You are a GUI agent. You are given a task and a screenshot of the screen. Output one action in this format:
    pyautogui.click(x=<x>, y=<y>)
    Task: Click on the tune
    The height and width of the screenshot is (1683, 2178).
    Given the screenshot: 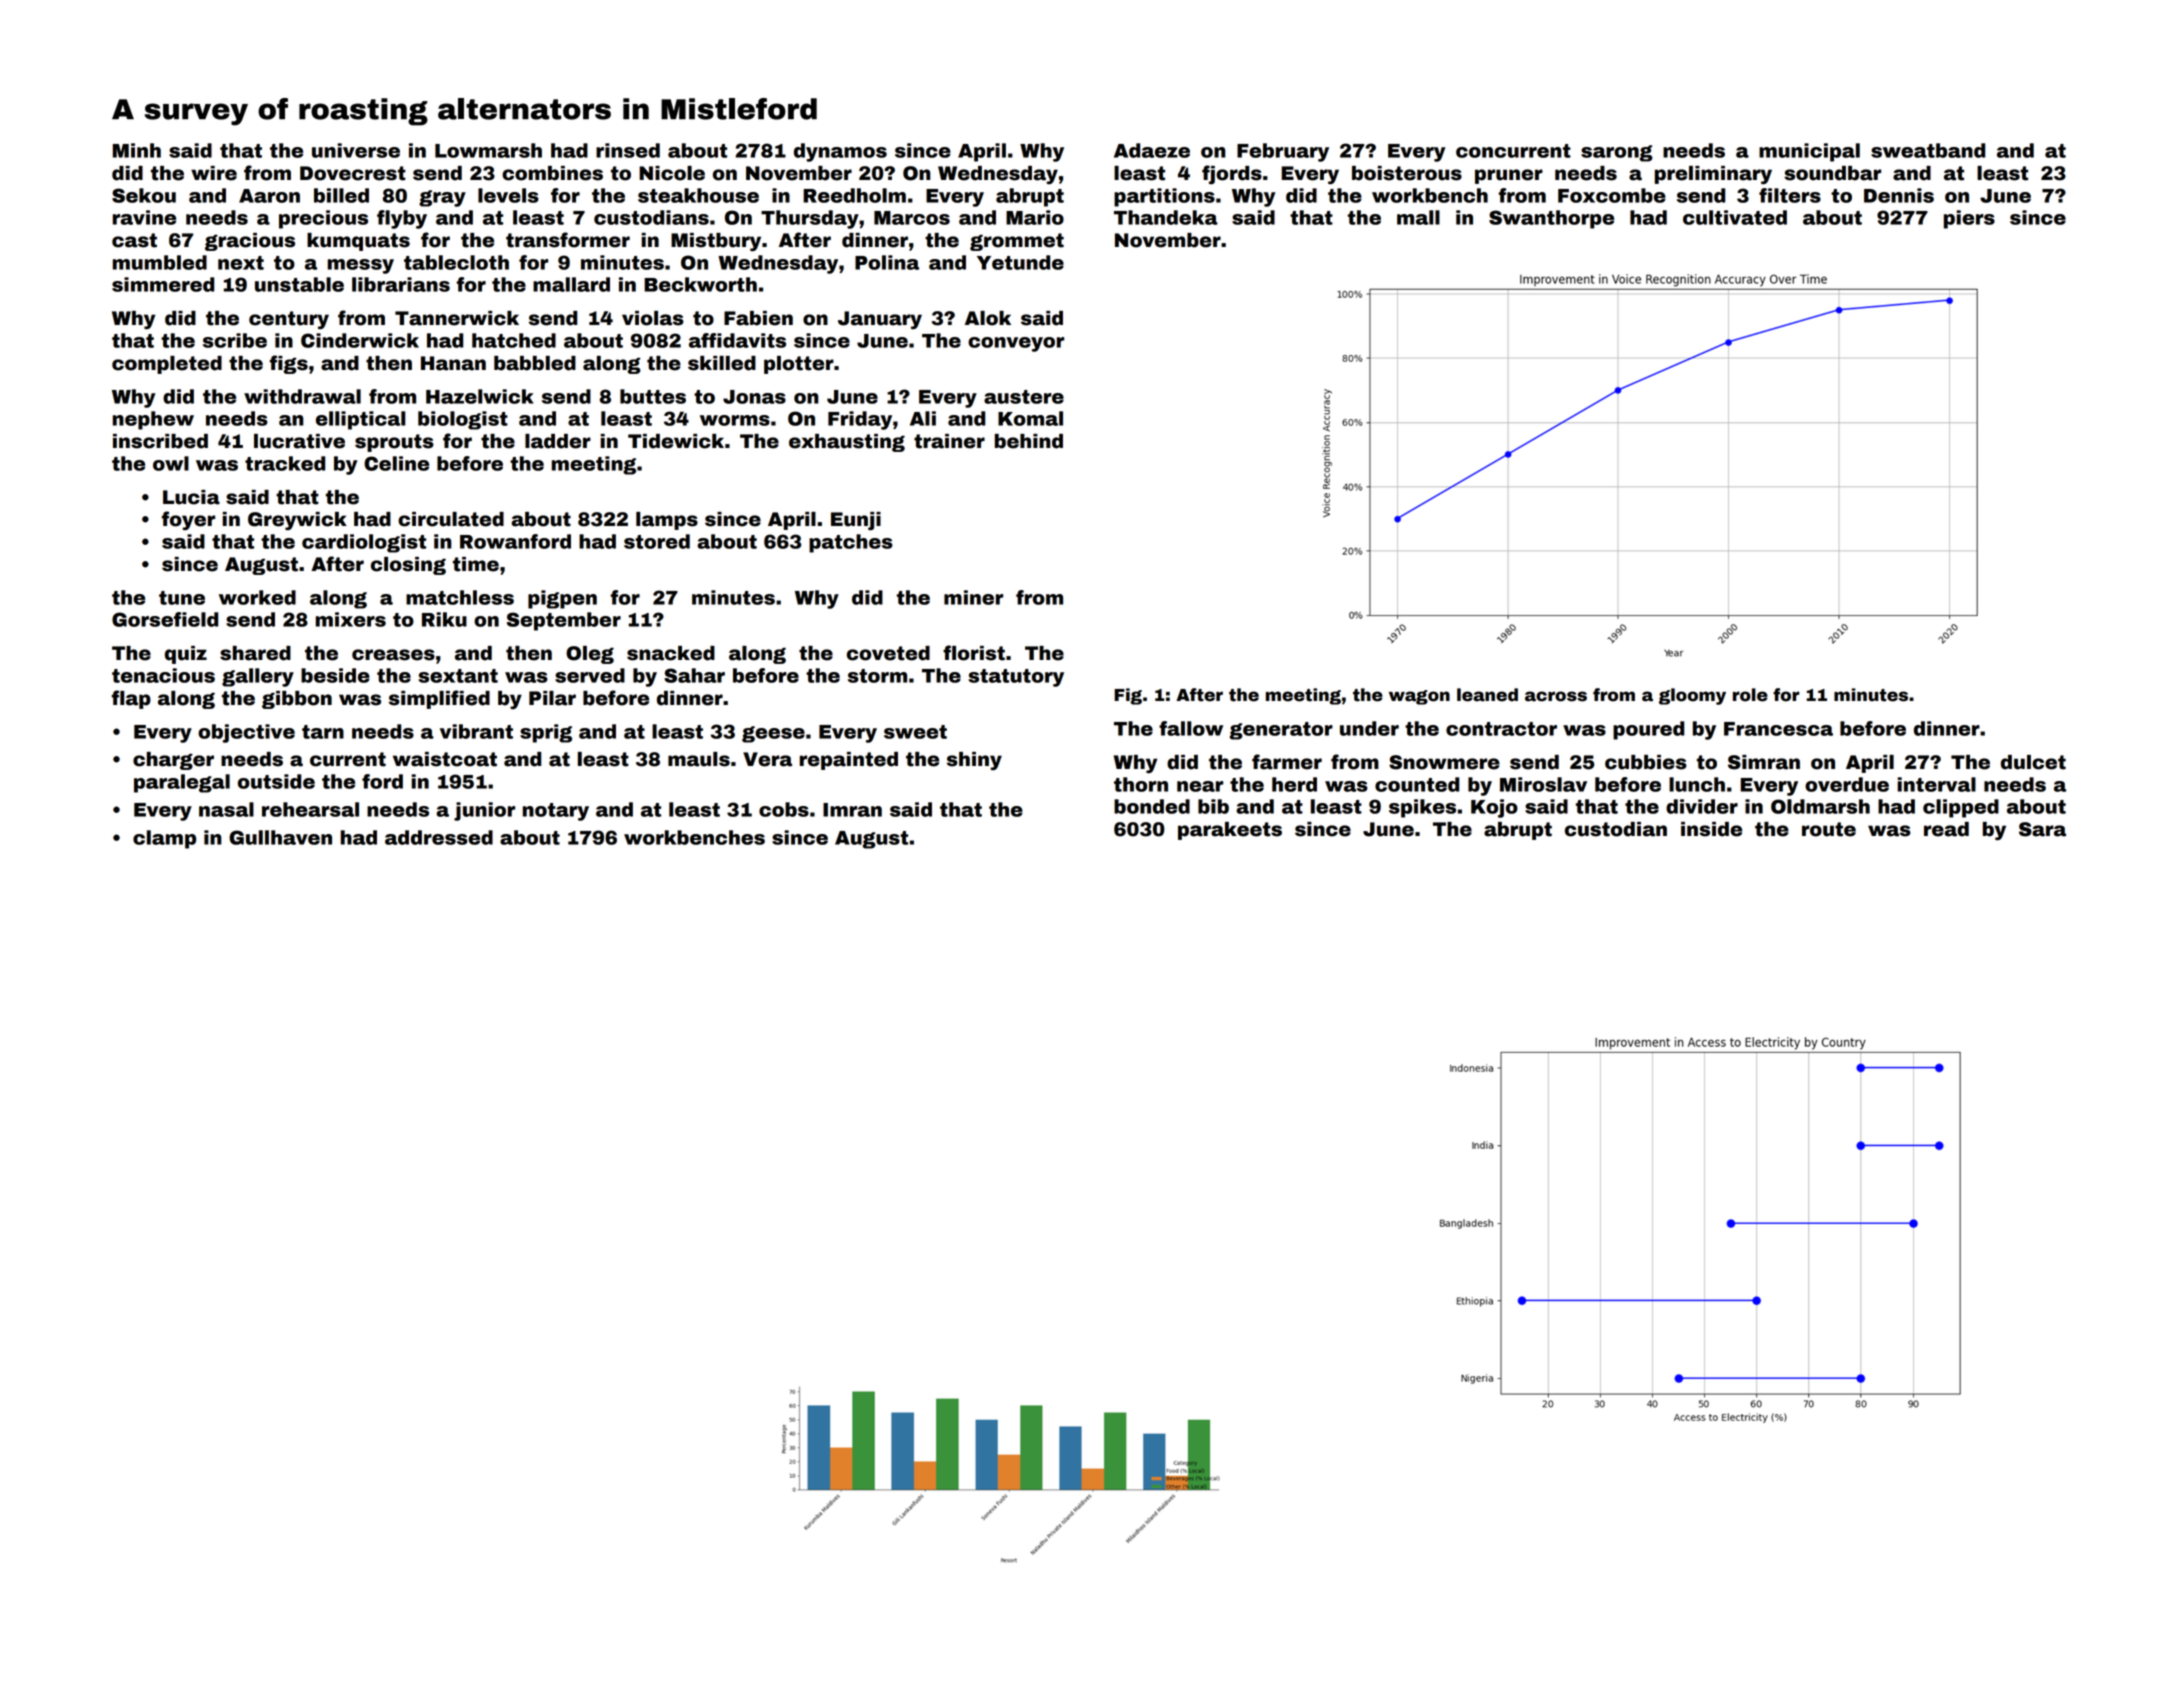 What is the action you would take?
    pyautogui.click(x=182, y=598)
